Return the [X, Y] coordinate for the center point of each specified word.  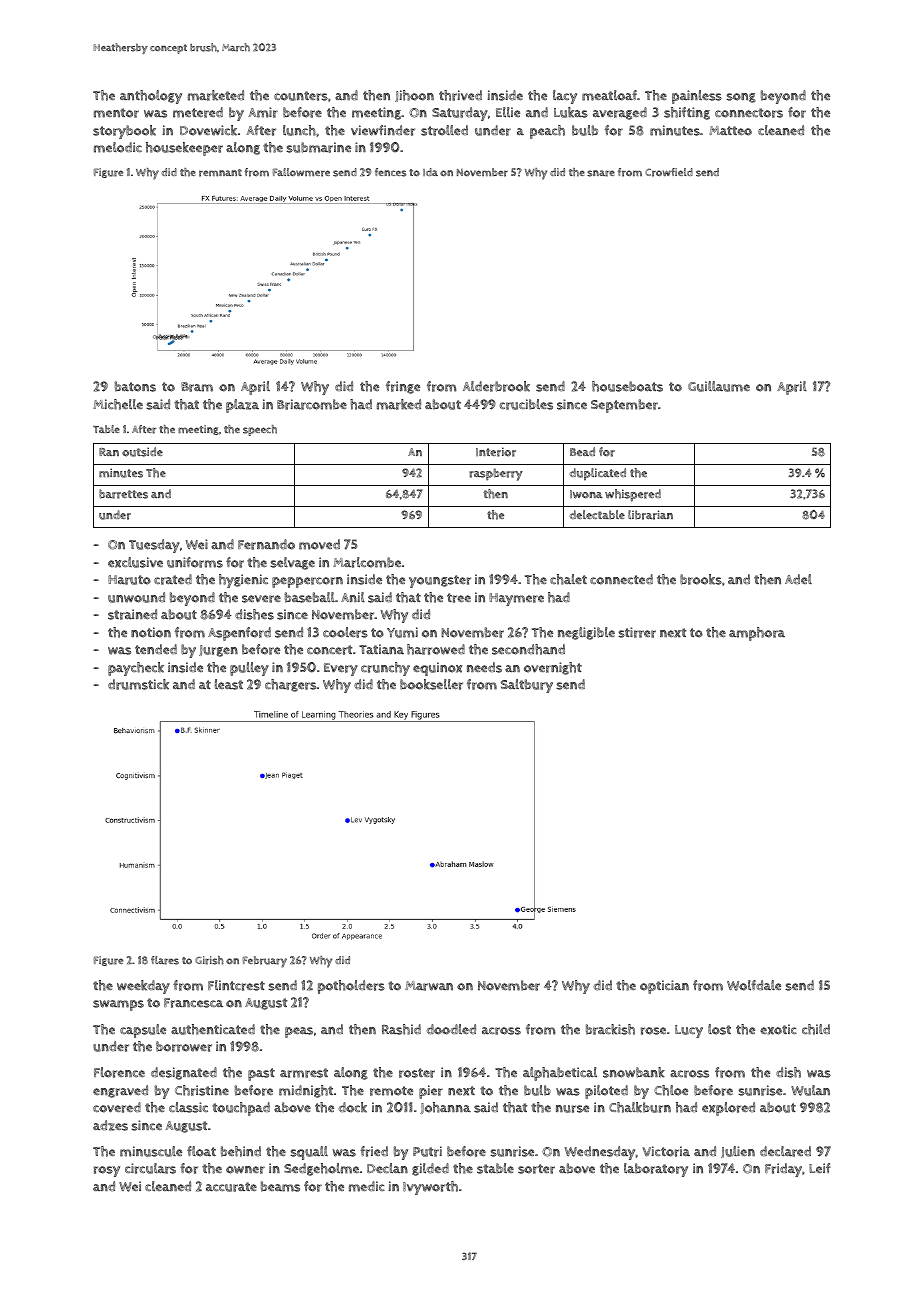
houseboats [627, 386]
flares [165, 960]
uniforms [195, 562]
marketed [216, 95]
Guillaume [719, 386]
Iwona [586, 494]
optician [664, 987]
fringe [403, 387]
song [741, 98]
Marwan [429, 986]
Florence [119, 1072]
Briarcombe [312, 404]
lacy [565, 97]
